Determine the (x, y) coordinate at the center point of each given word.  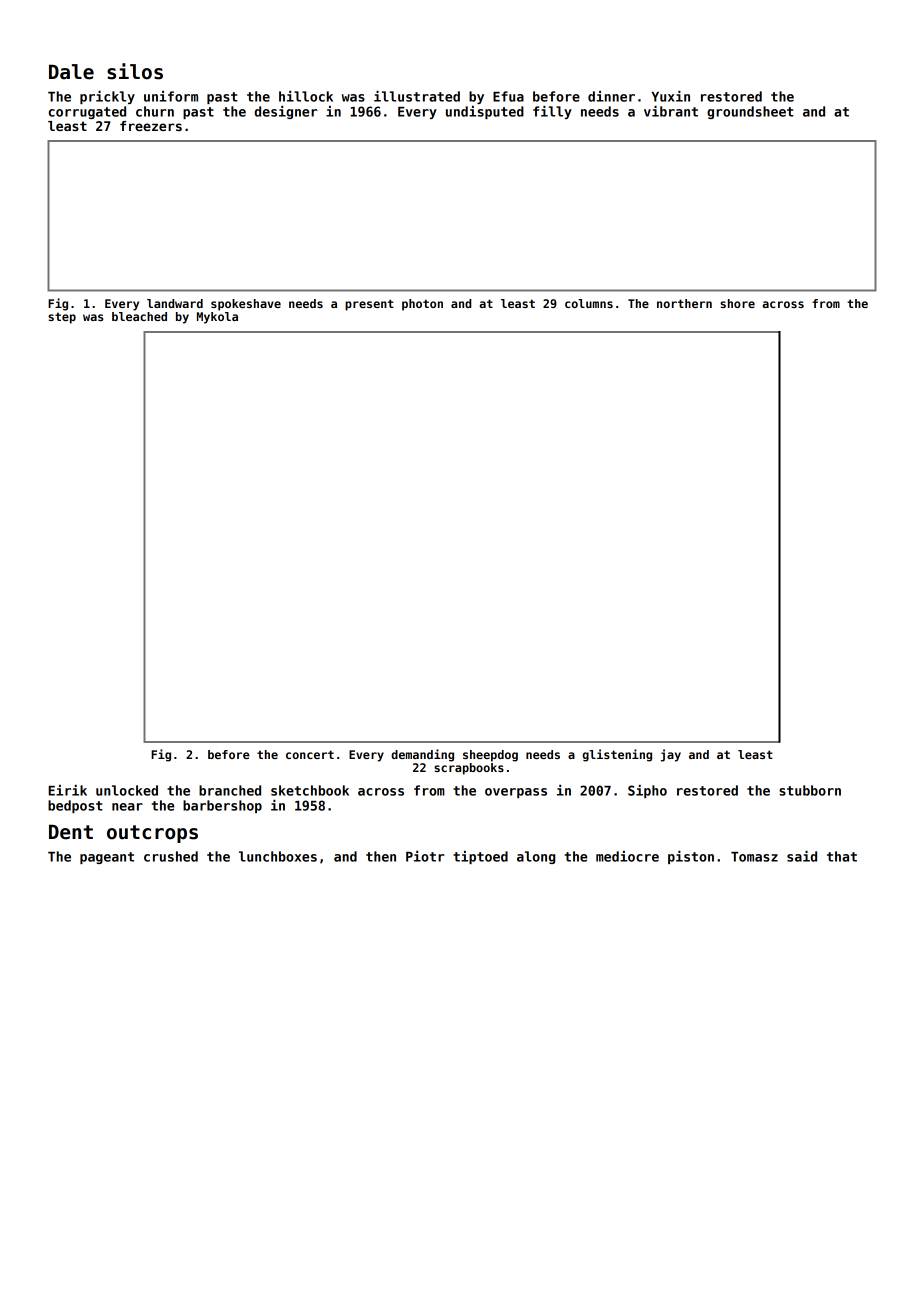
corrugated (87, 112)
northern (684, 303)
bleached (139, 316)
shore (737, 303)
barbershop (222, 806)
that (842, 856)
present (369, 305)
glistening (617, 755)
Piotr (425, 856)
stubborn (810, 790)
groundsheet (750, 112)
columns (589, 303)
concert (310, 754)
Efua (508, 96)
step (62, 318)
